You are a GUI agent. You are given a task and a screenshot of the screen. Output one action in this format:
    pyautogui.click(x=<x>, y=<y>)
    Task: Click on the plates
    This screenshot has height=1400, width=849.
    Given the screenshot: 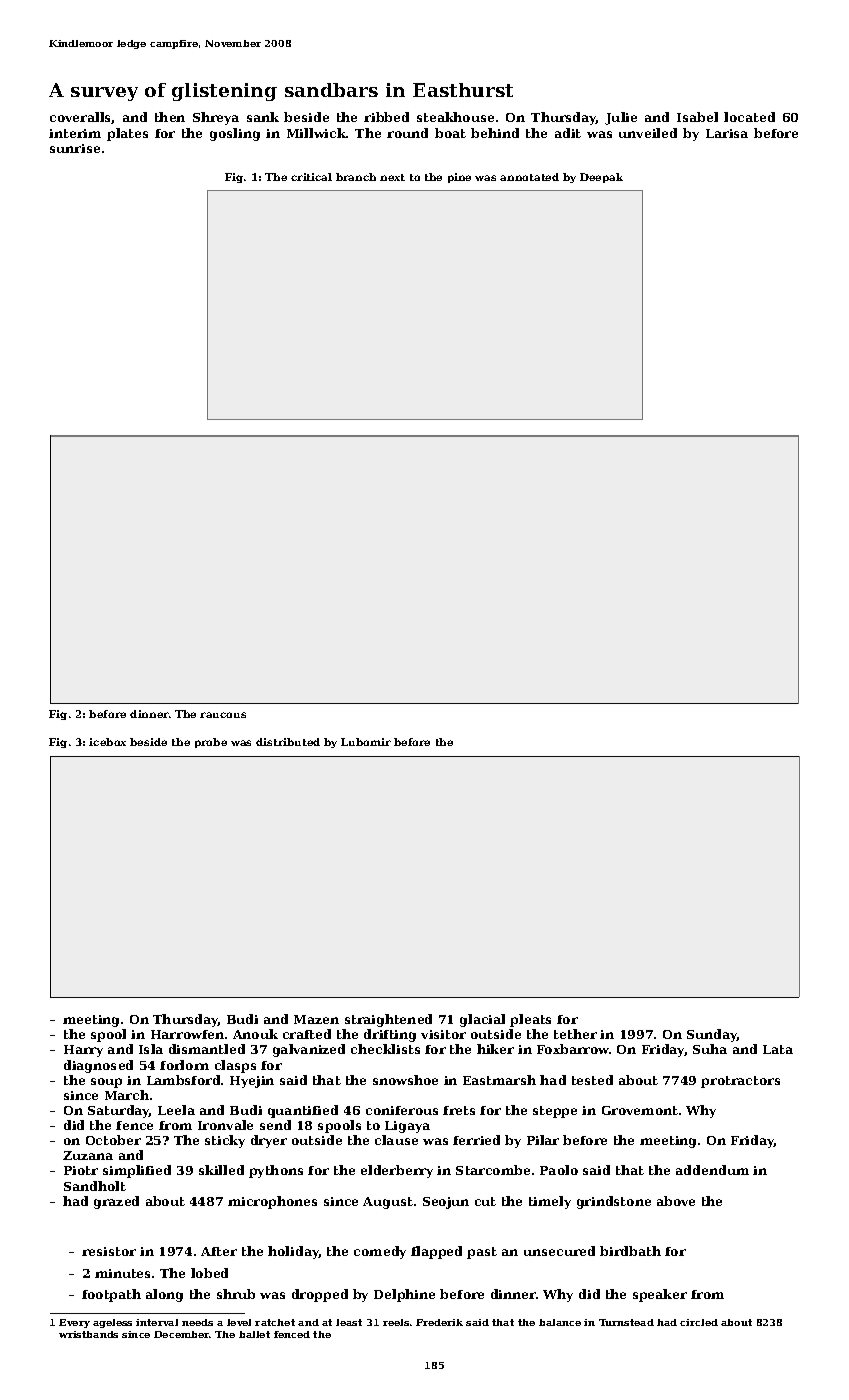 What is the action you would take?
    pyautogui.click(x=127, y=134)
